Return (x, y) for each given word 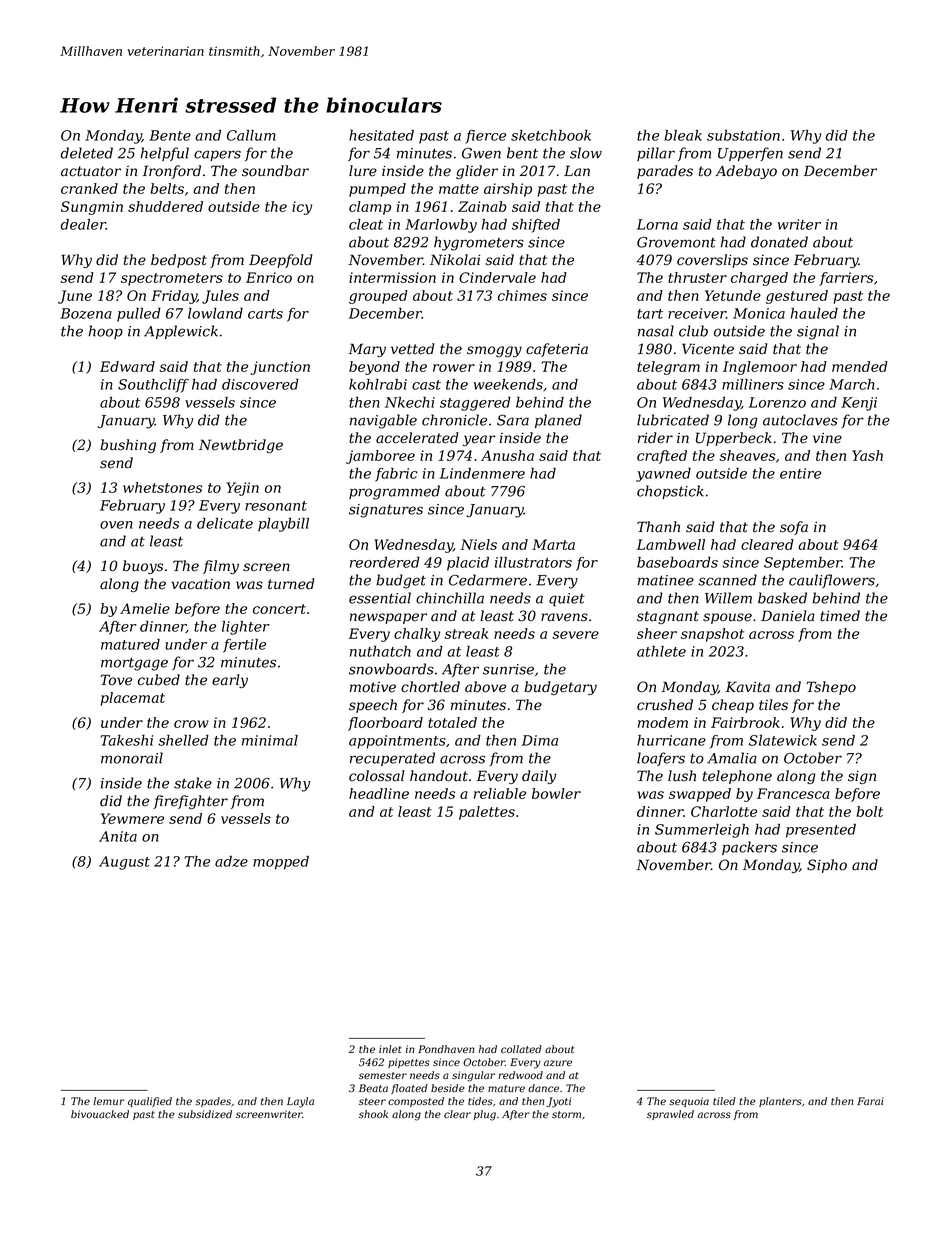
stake (193, 783)
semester (383, 1075)
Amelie (145, 608)
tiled (724, 1101)
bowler (556, 793)
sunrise (508, 669)
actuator (91, 171)
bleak (683, 135)
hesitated (381, 135)
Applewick (181, 332)
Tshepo (831, 688)
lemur (109, 1101)
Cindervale (497, 277)
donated (779, 242)
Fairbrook (745, 722)
